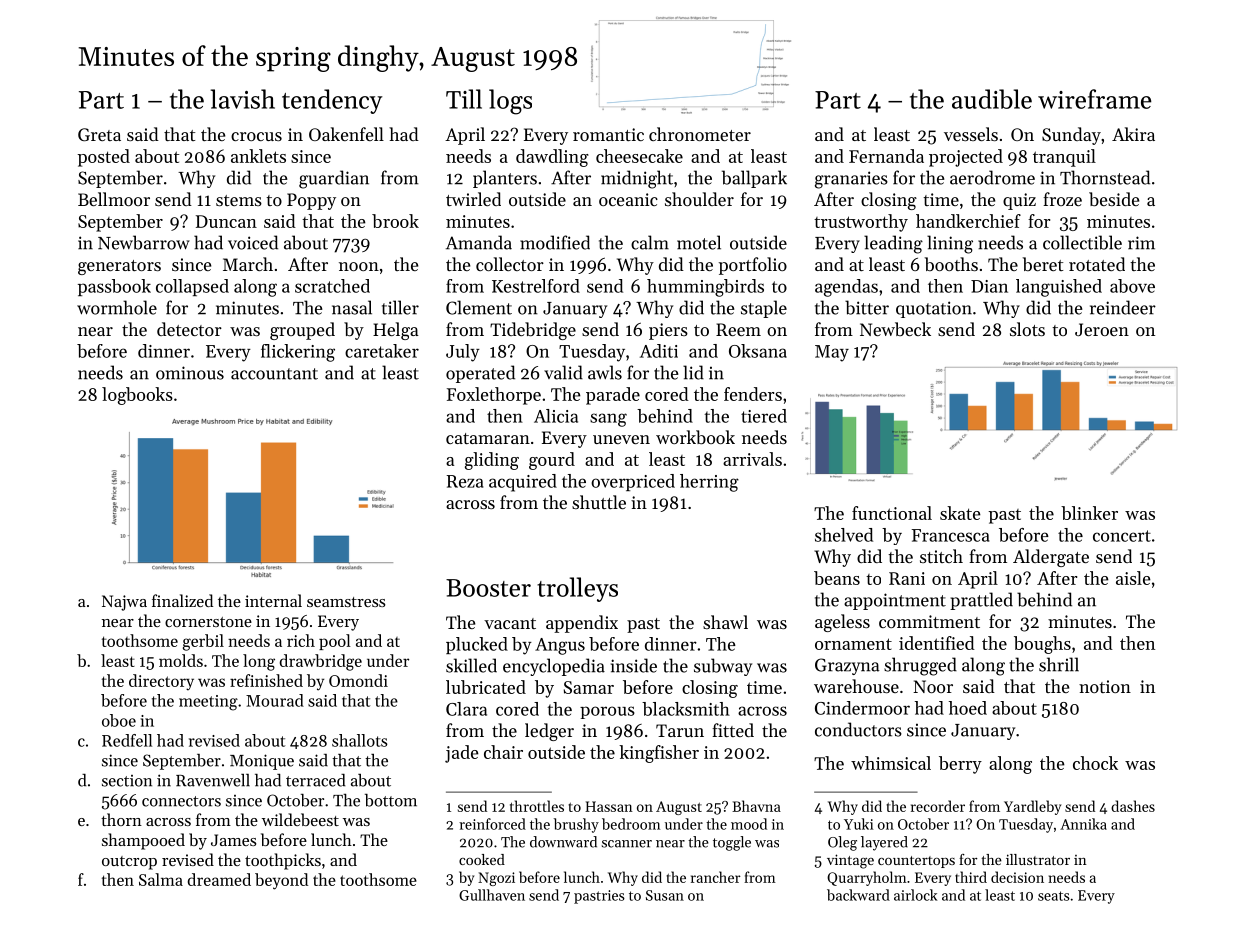 Image resolution: width=1233 pixels, height=952 pixels. What do you see at coordinates (1019, 201) in the screenshot?
I see `quiz` at bounding box center [1019, 201].
